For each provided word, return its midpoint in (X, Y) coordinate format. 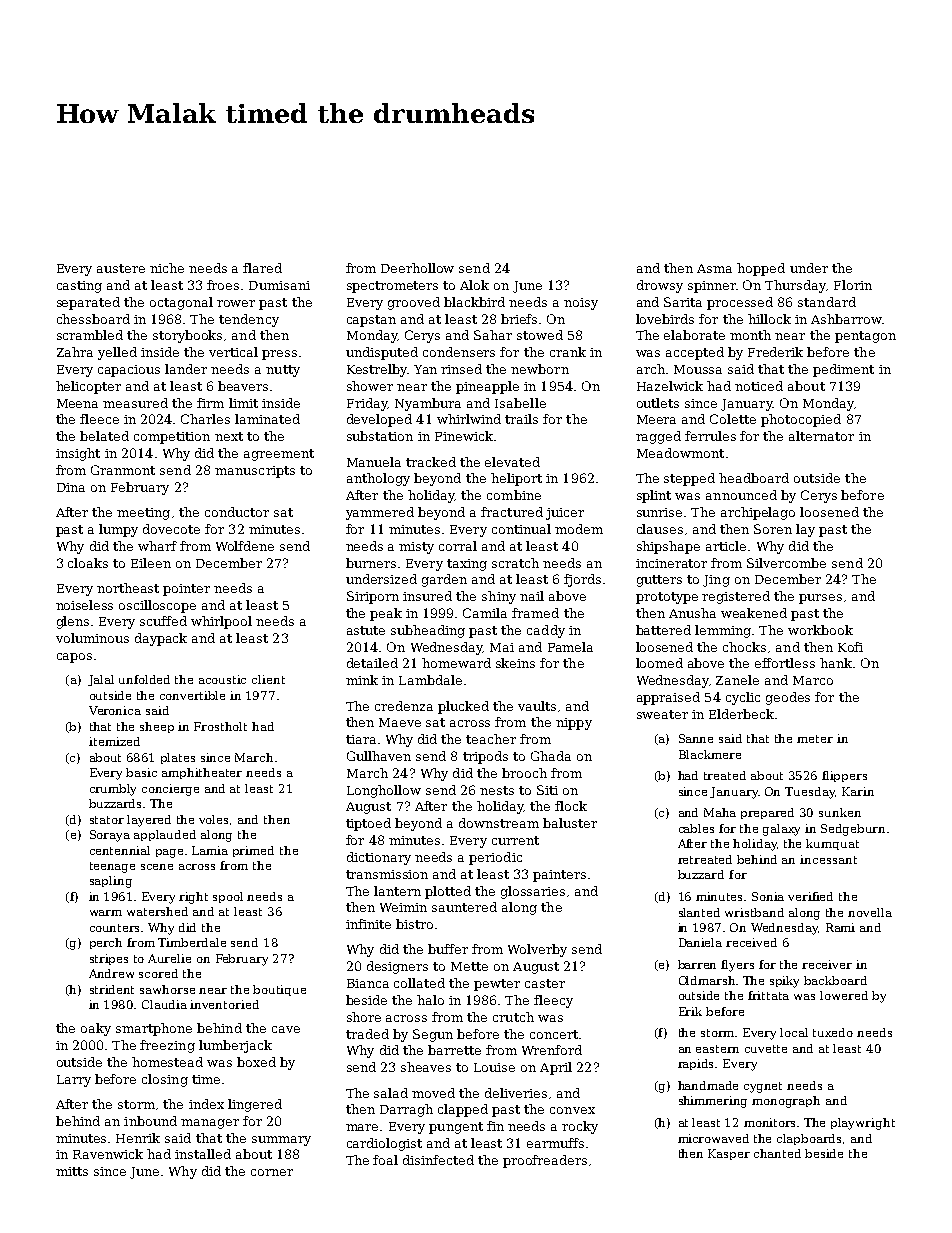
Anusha (692, 613)
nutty (283, 371)
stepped (689, 479)
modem (579, 529)
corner (272, 1172)
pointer (186, 590)
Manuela (374, 462)
